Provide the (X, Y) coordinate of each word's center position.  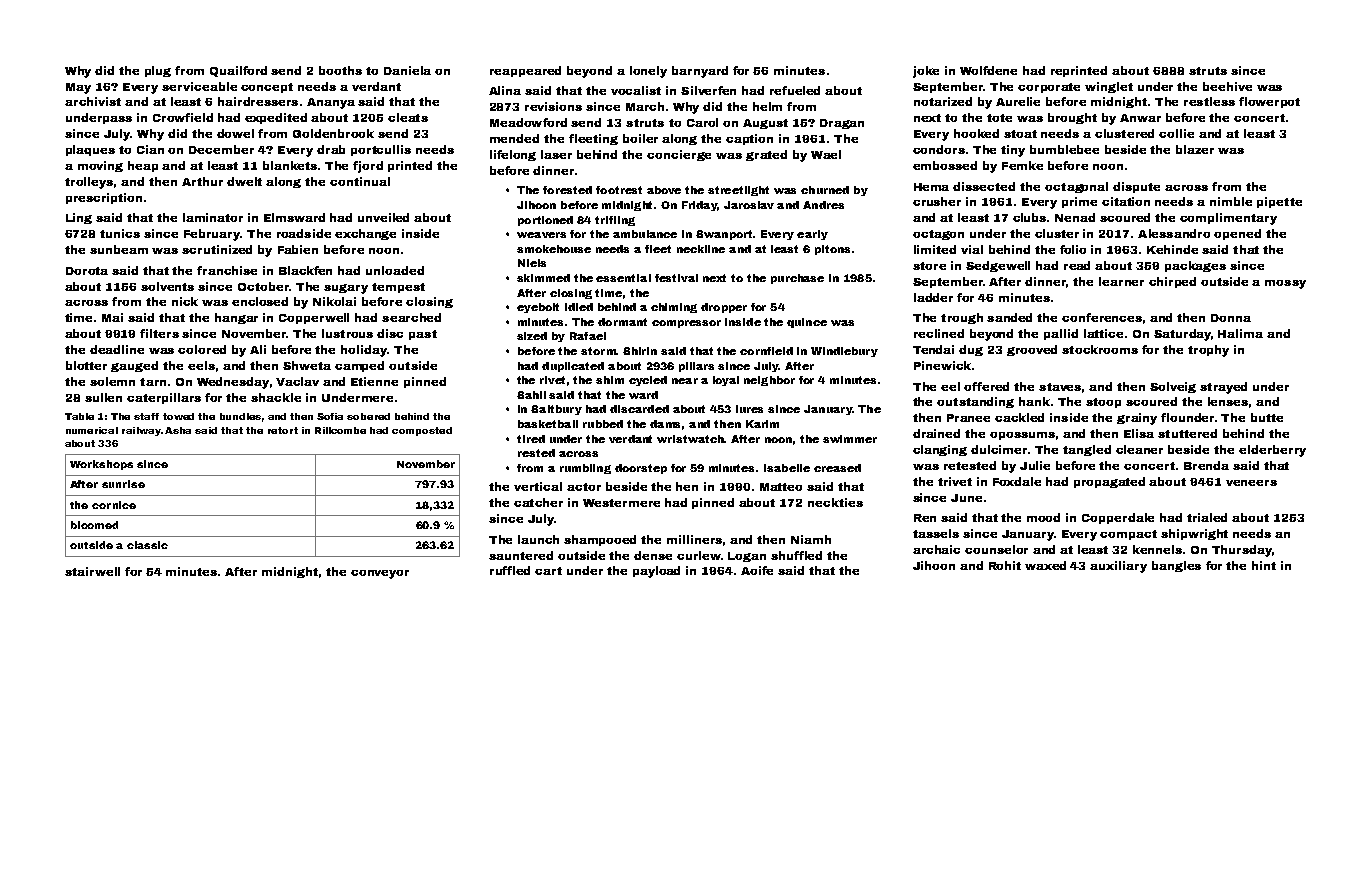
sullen (103, 397)
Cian (150, 149)
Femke (1022, 165)
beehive (1227, 86)
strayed (1223, 388)
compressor (686, 324)
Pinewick (942, 365)
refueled (795, 90)
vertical (538, 486)
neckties (835, 502)
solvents (167, 286)
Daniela (407, 70)
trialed (1207, 517)
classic (147, 545)
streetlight (738, 191)
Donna (1231, 318)
